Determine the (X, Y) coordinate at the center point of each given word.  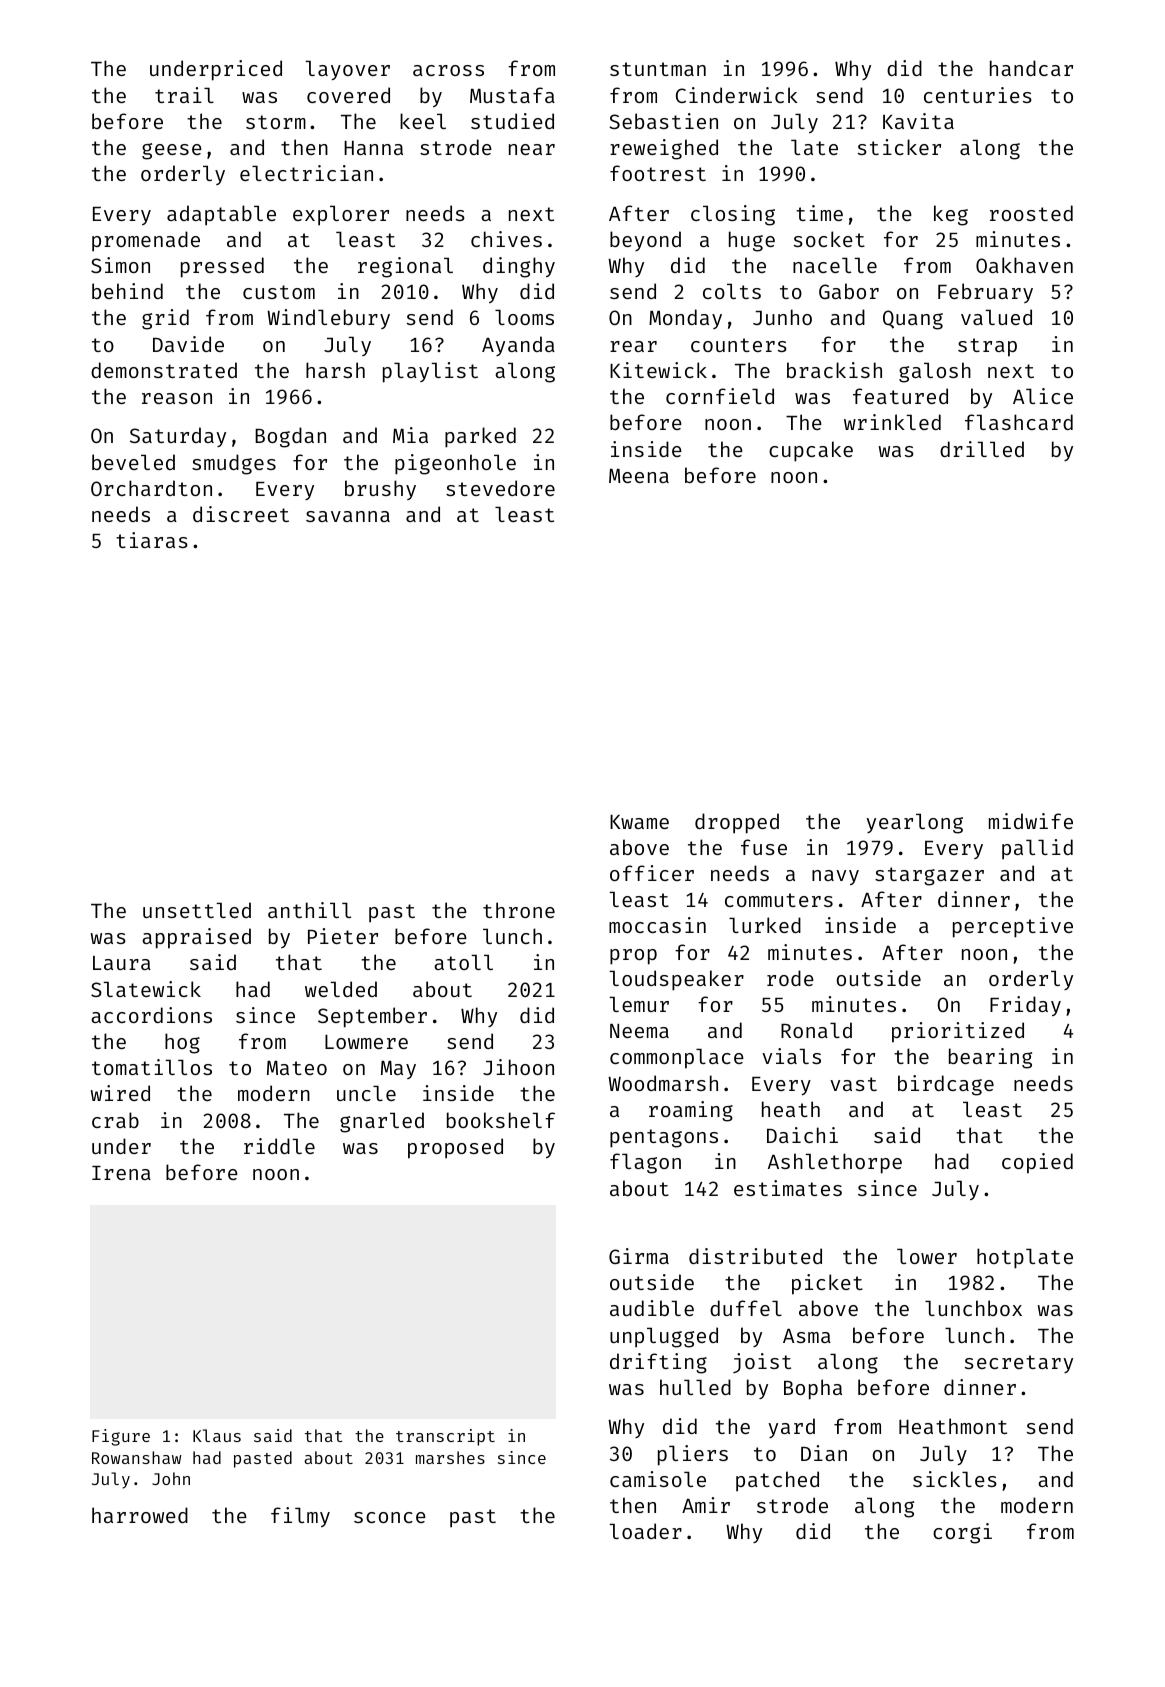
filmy (300, 1517)
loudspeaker (676, 980)
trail (184, 95)
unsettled (197, 910)
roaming (691, 1111)
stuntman (658, 69)
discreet (241, 514)
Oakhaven (1024, 265)
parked (480, 437)
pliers (693, 1455)
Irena (121, 1173)
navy (835, 877)
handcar (1031, 68)
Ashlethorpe (835, 1163)
